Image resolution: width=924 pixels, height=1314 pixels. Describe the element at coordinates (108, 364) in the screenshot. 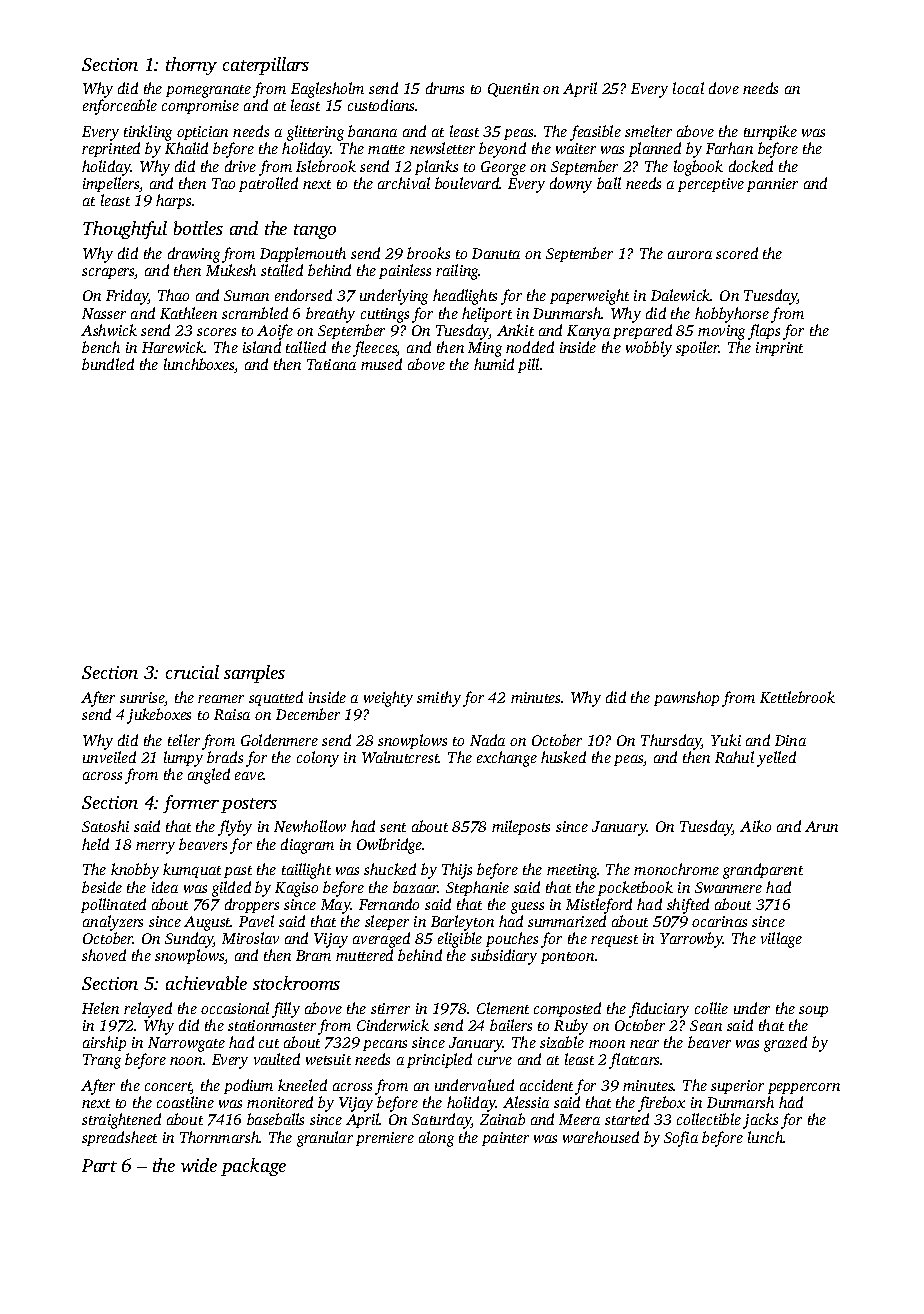

I see `bundled` at that location.
